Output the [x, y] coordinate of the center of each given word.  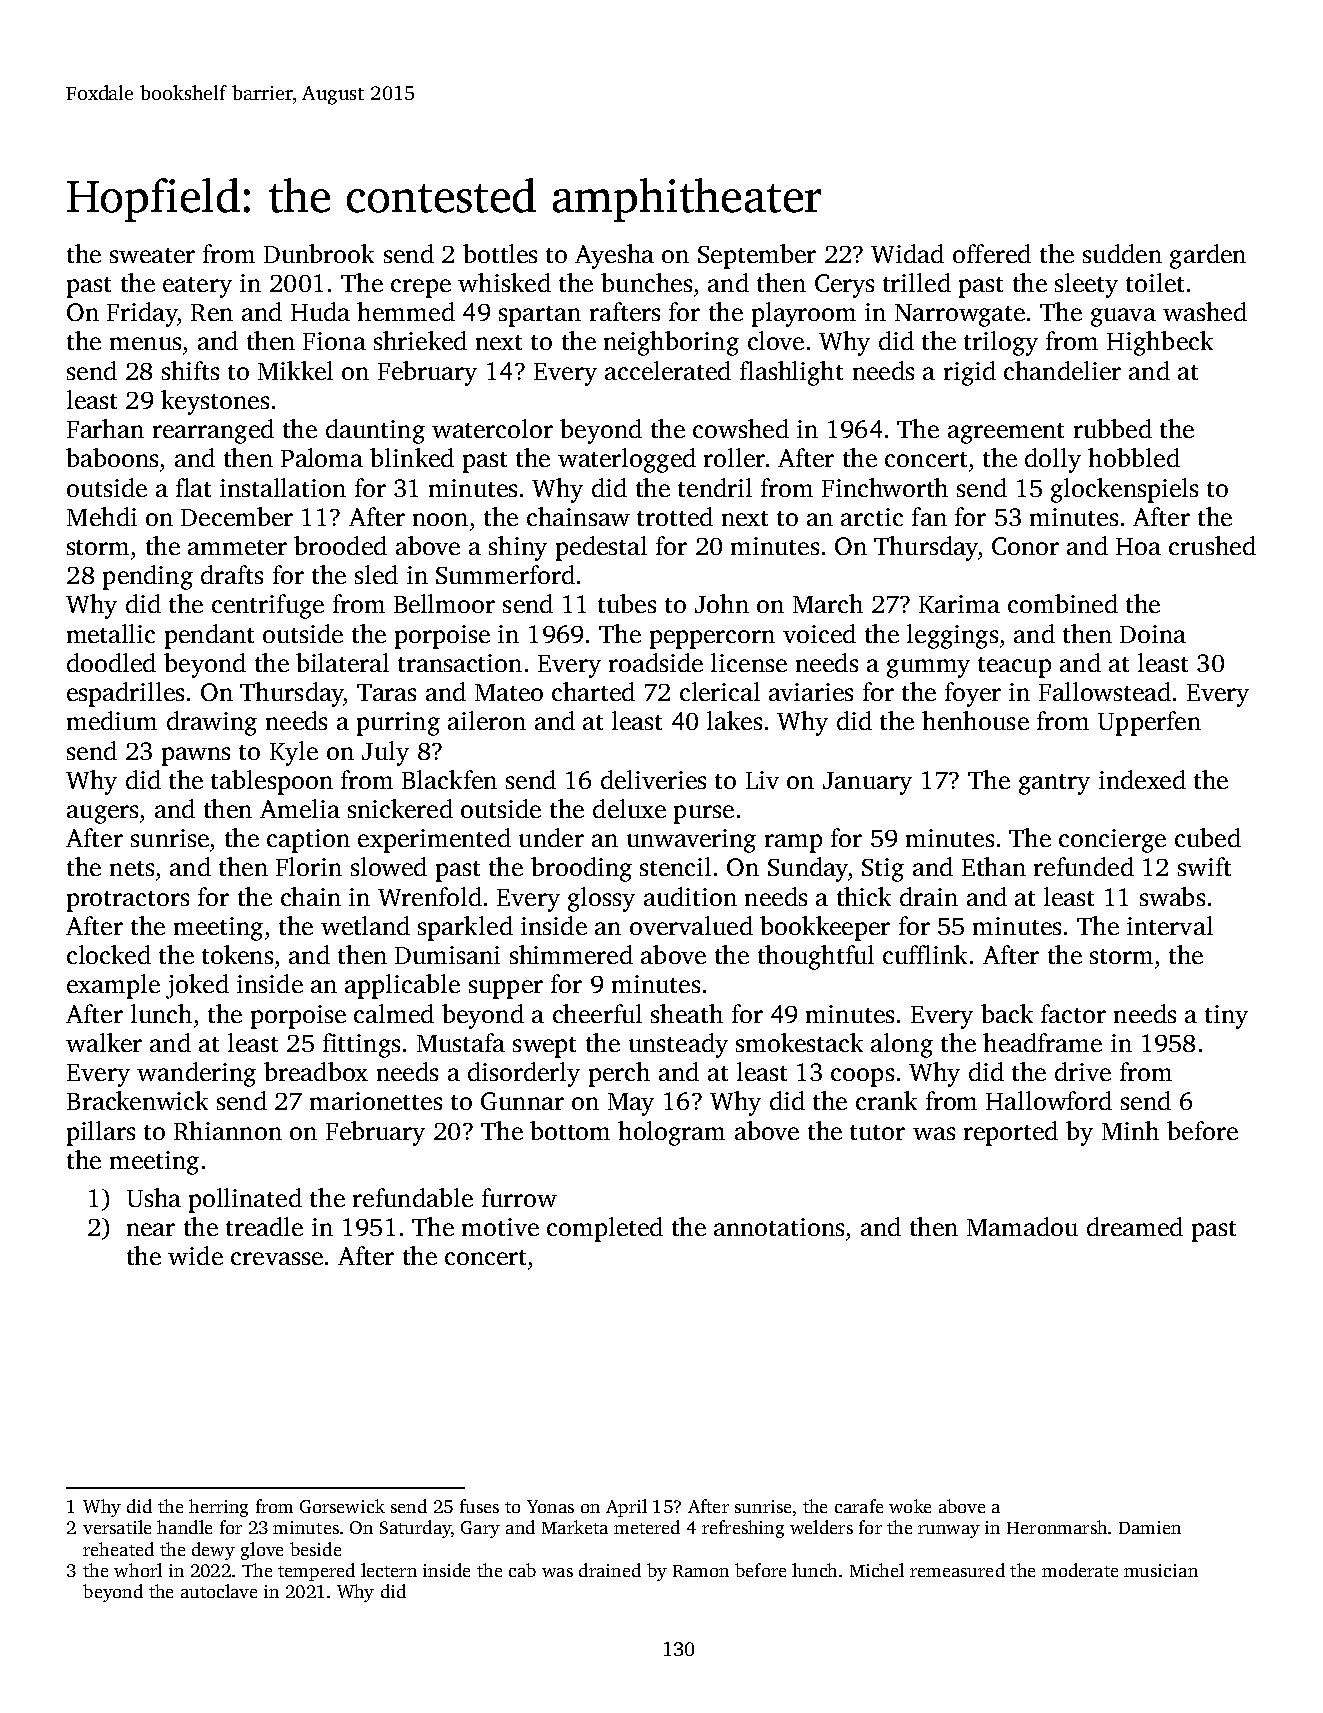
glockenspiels [1124, 490]
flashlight [791, 373]
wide [195, 1255]
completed [605, 1229]
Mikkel [295, 370]
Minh [1130, 1130]
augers [102, 814]
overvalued [691, 925]
